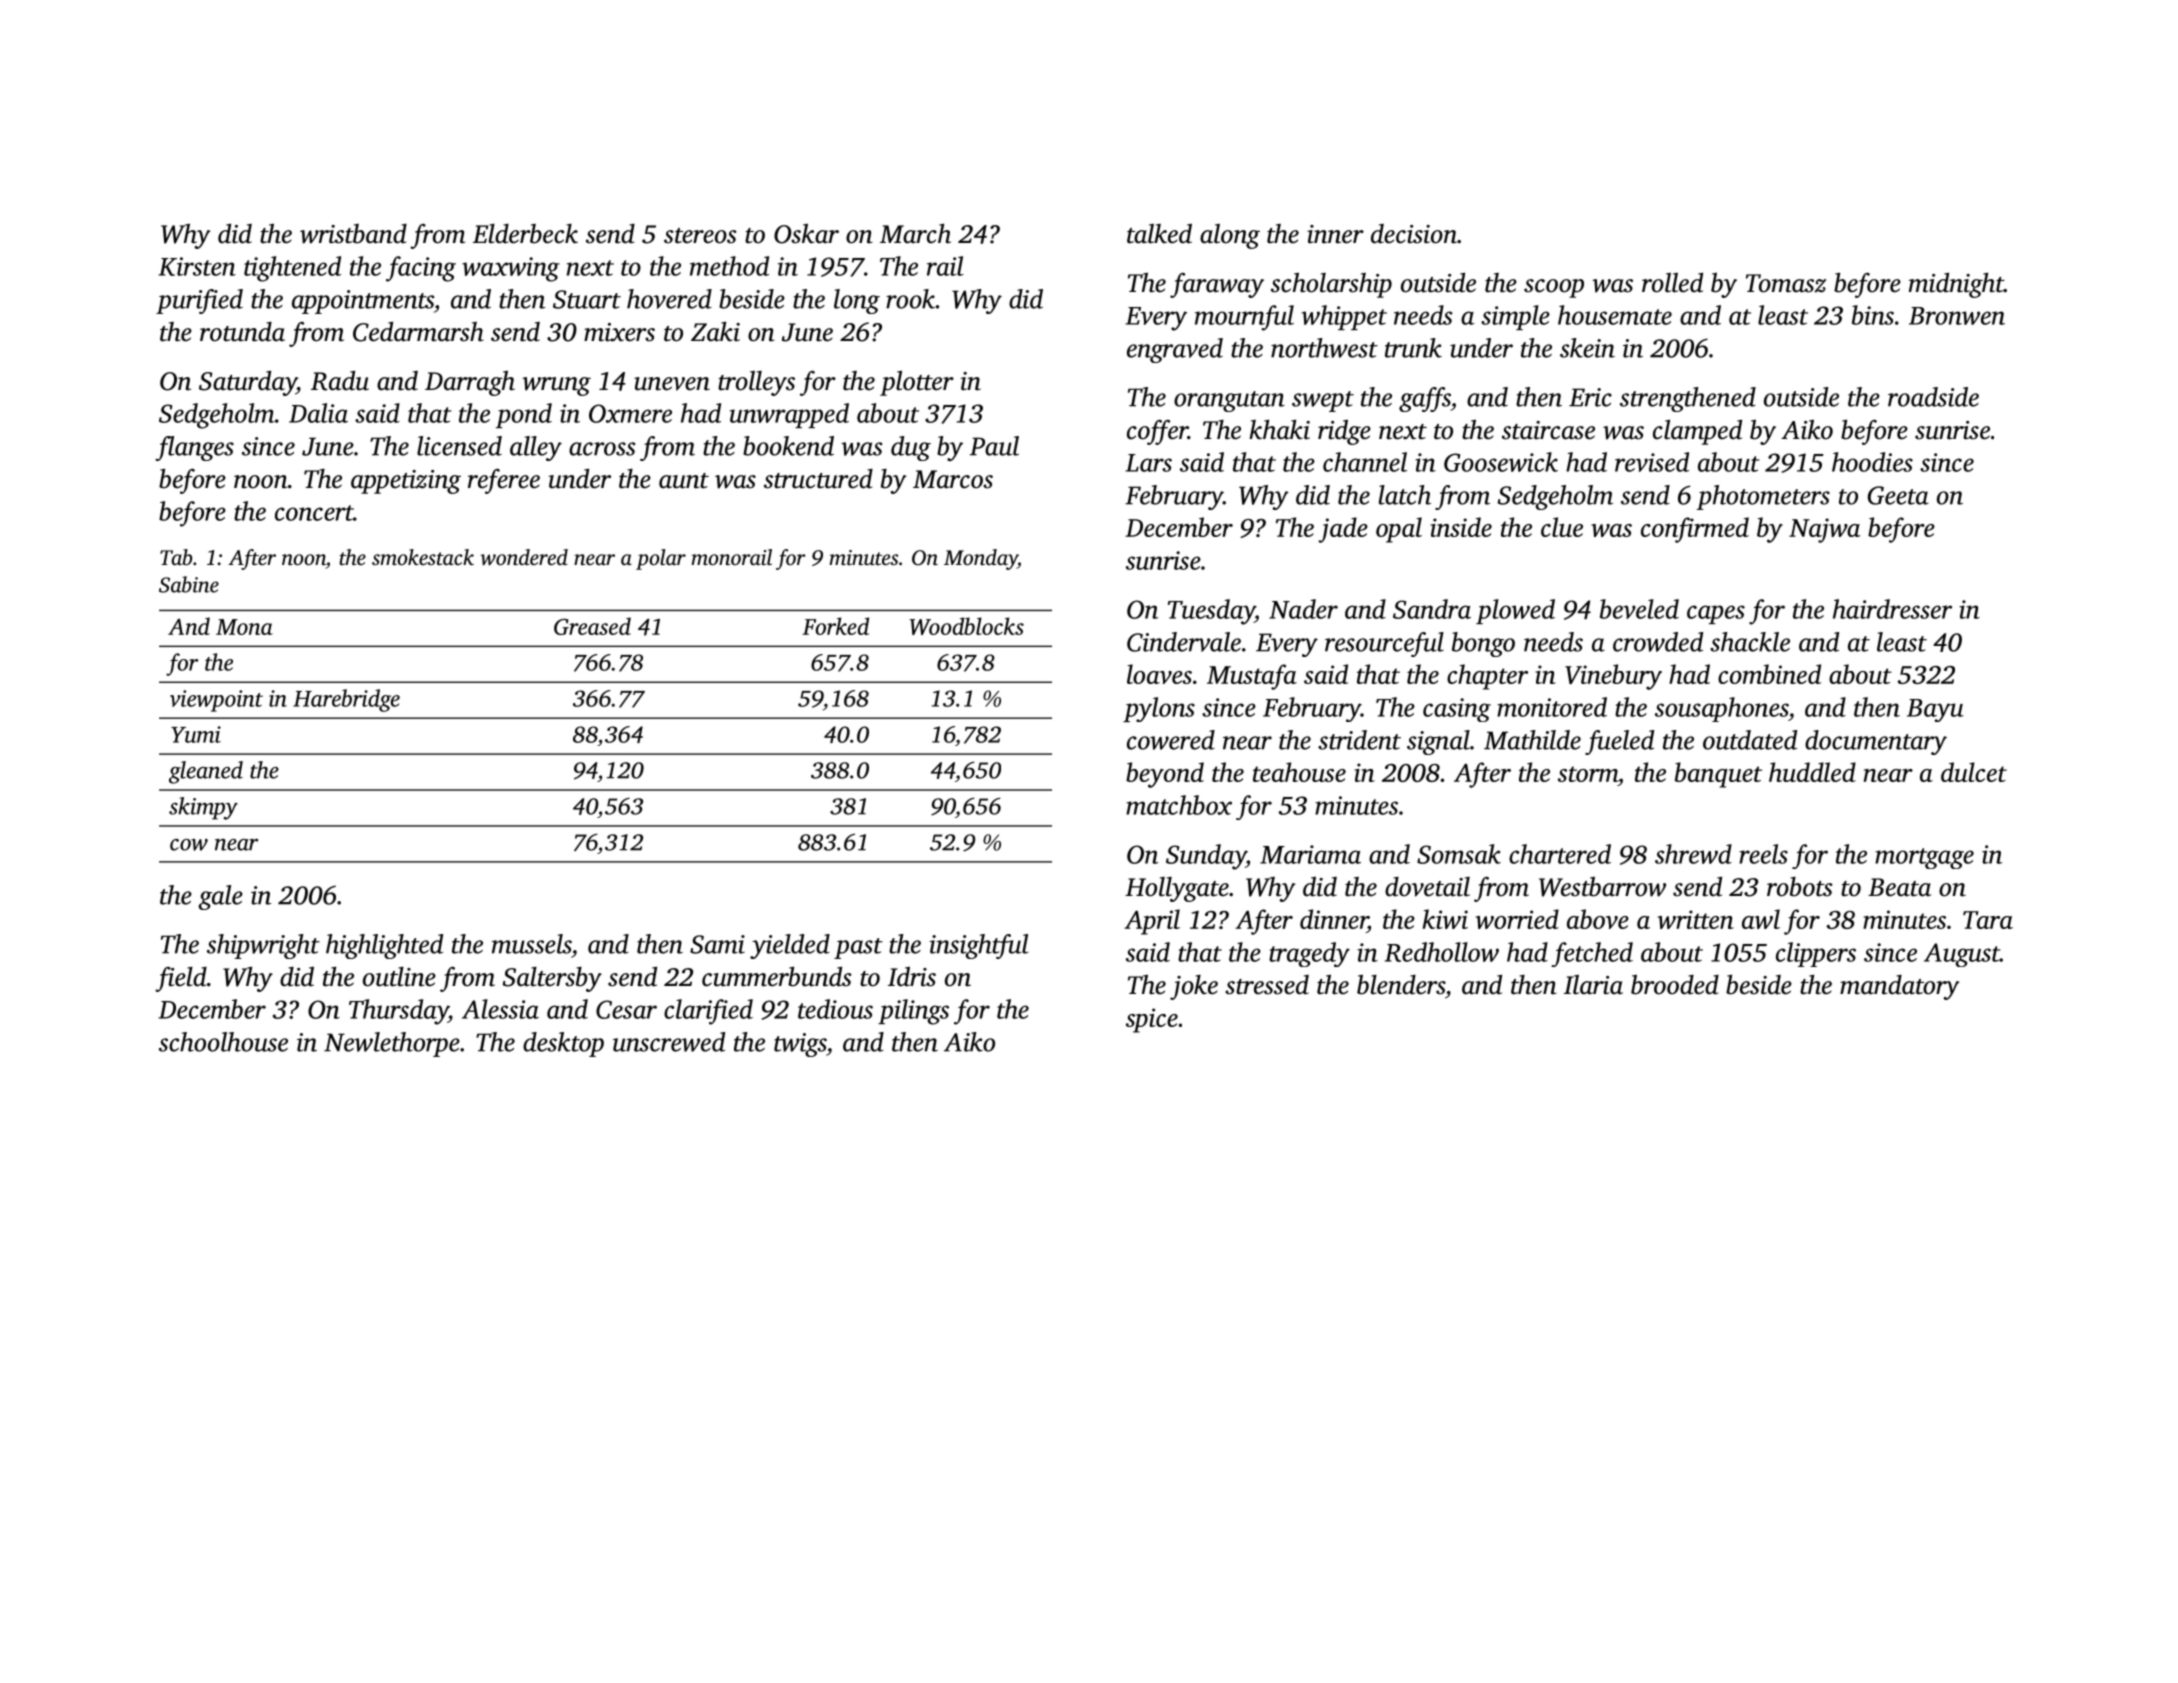 The height and width of the page is (1683, 2178). What do you see at coordinates (1159, 233) in the page?
I see `talked` at bounding box center [1159, 233].
